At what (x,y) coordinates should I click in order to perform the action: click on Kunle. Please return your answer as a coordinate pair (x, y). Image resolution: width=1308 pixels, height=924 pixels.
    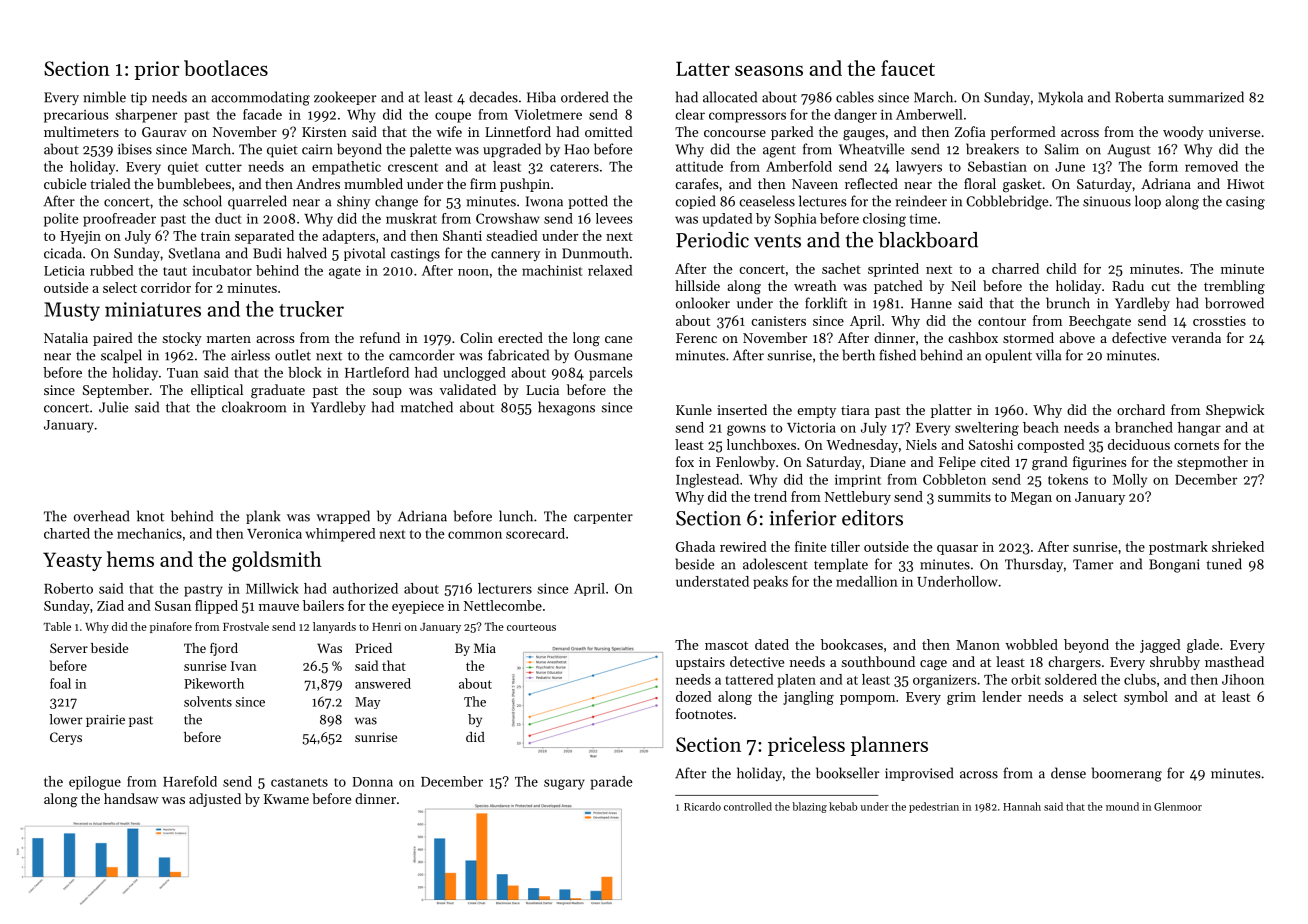
    Looking at the image, I should click on (694, 409).
